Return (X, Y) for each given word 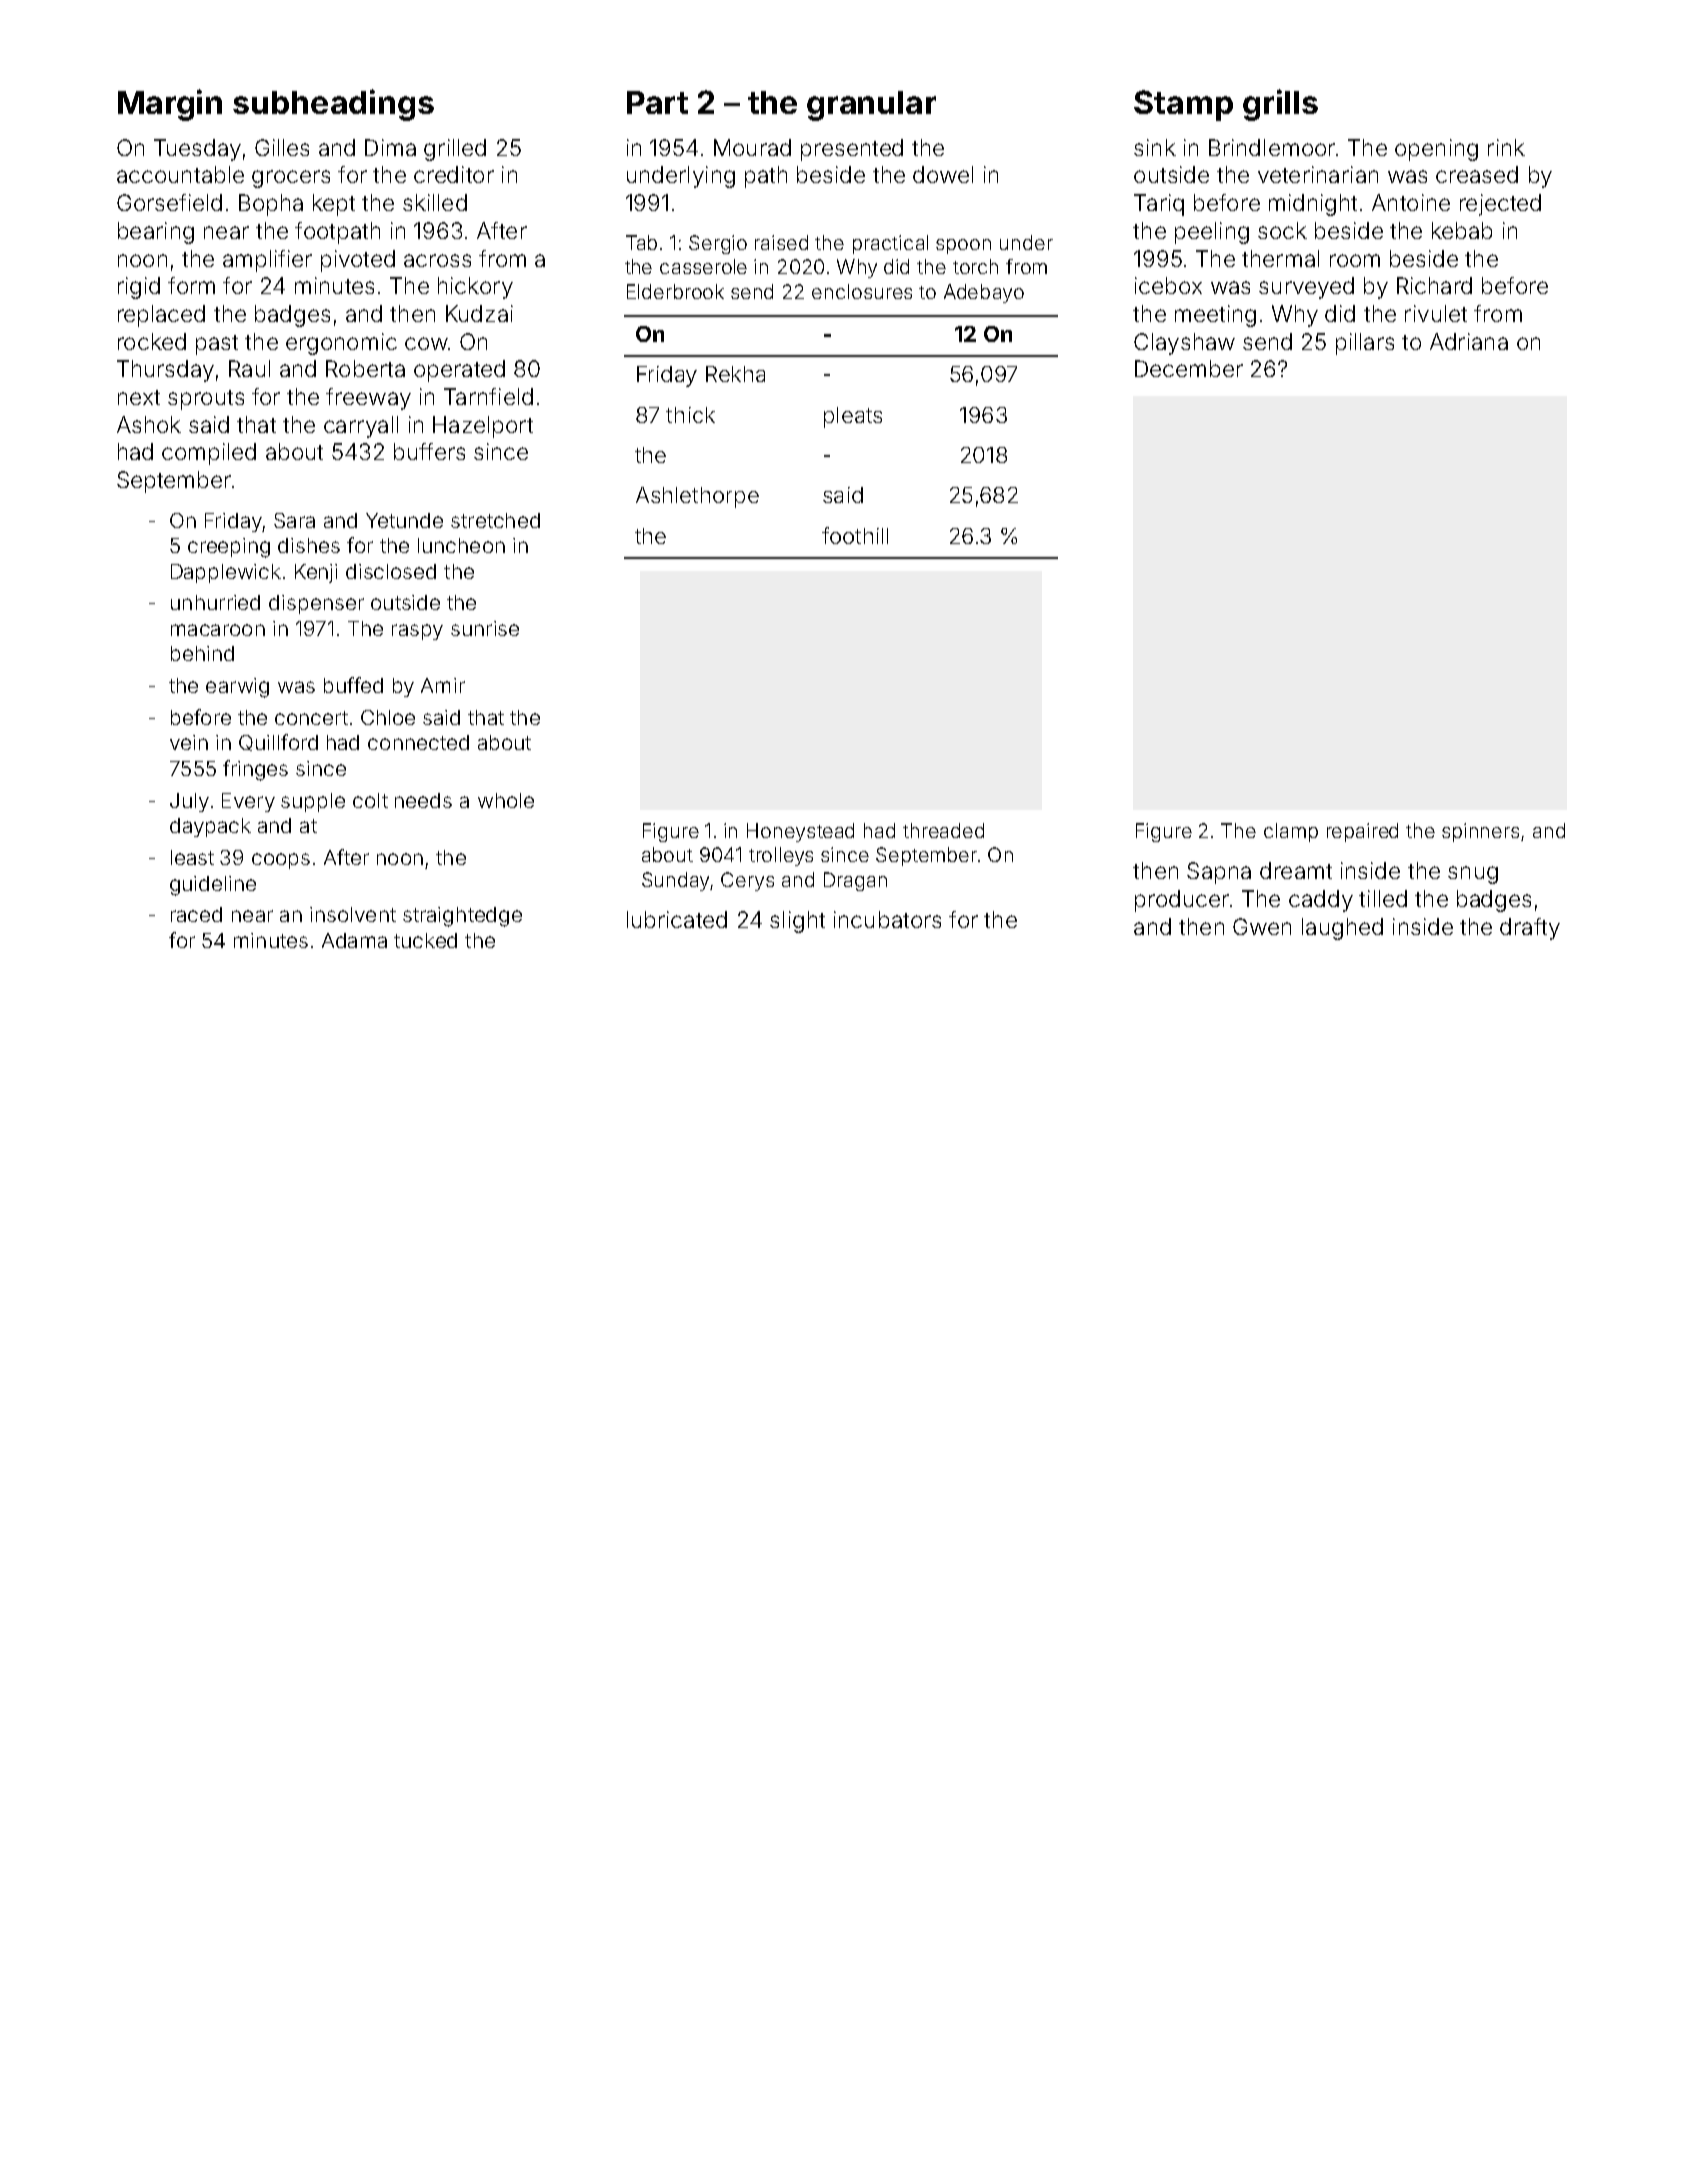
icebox (1168, 285)
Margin (170, 105)
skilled (435, 202)
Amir (443, 685)
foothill (855, 535)
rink (1506, 147)
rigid (139, 288)
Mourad (752, 147)
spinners (1480, 832)
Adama (354, 940)
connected (418, 742)
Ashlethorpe (697, 497)
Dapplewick (226, 573)
